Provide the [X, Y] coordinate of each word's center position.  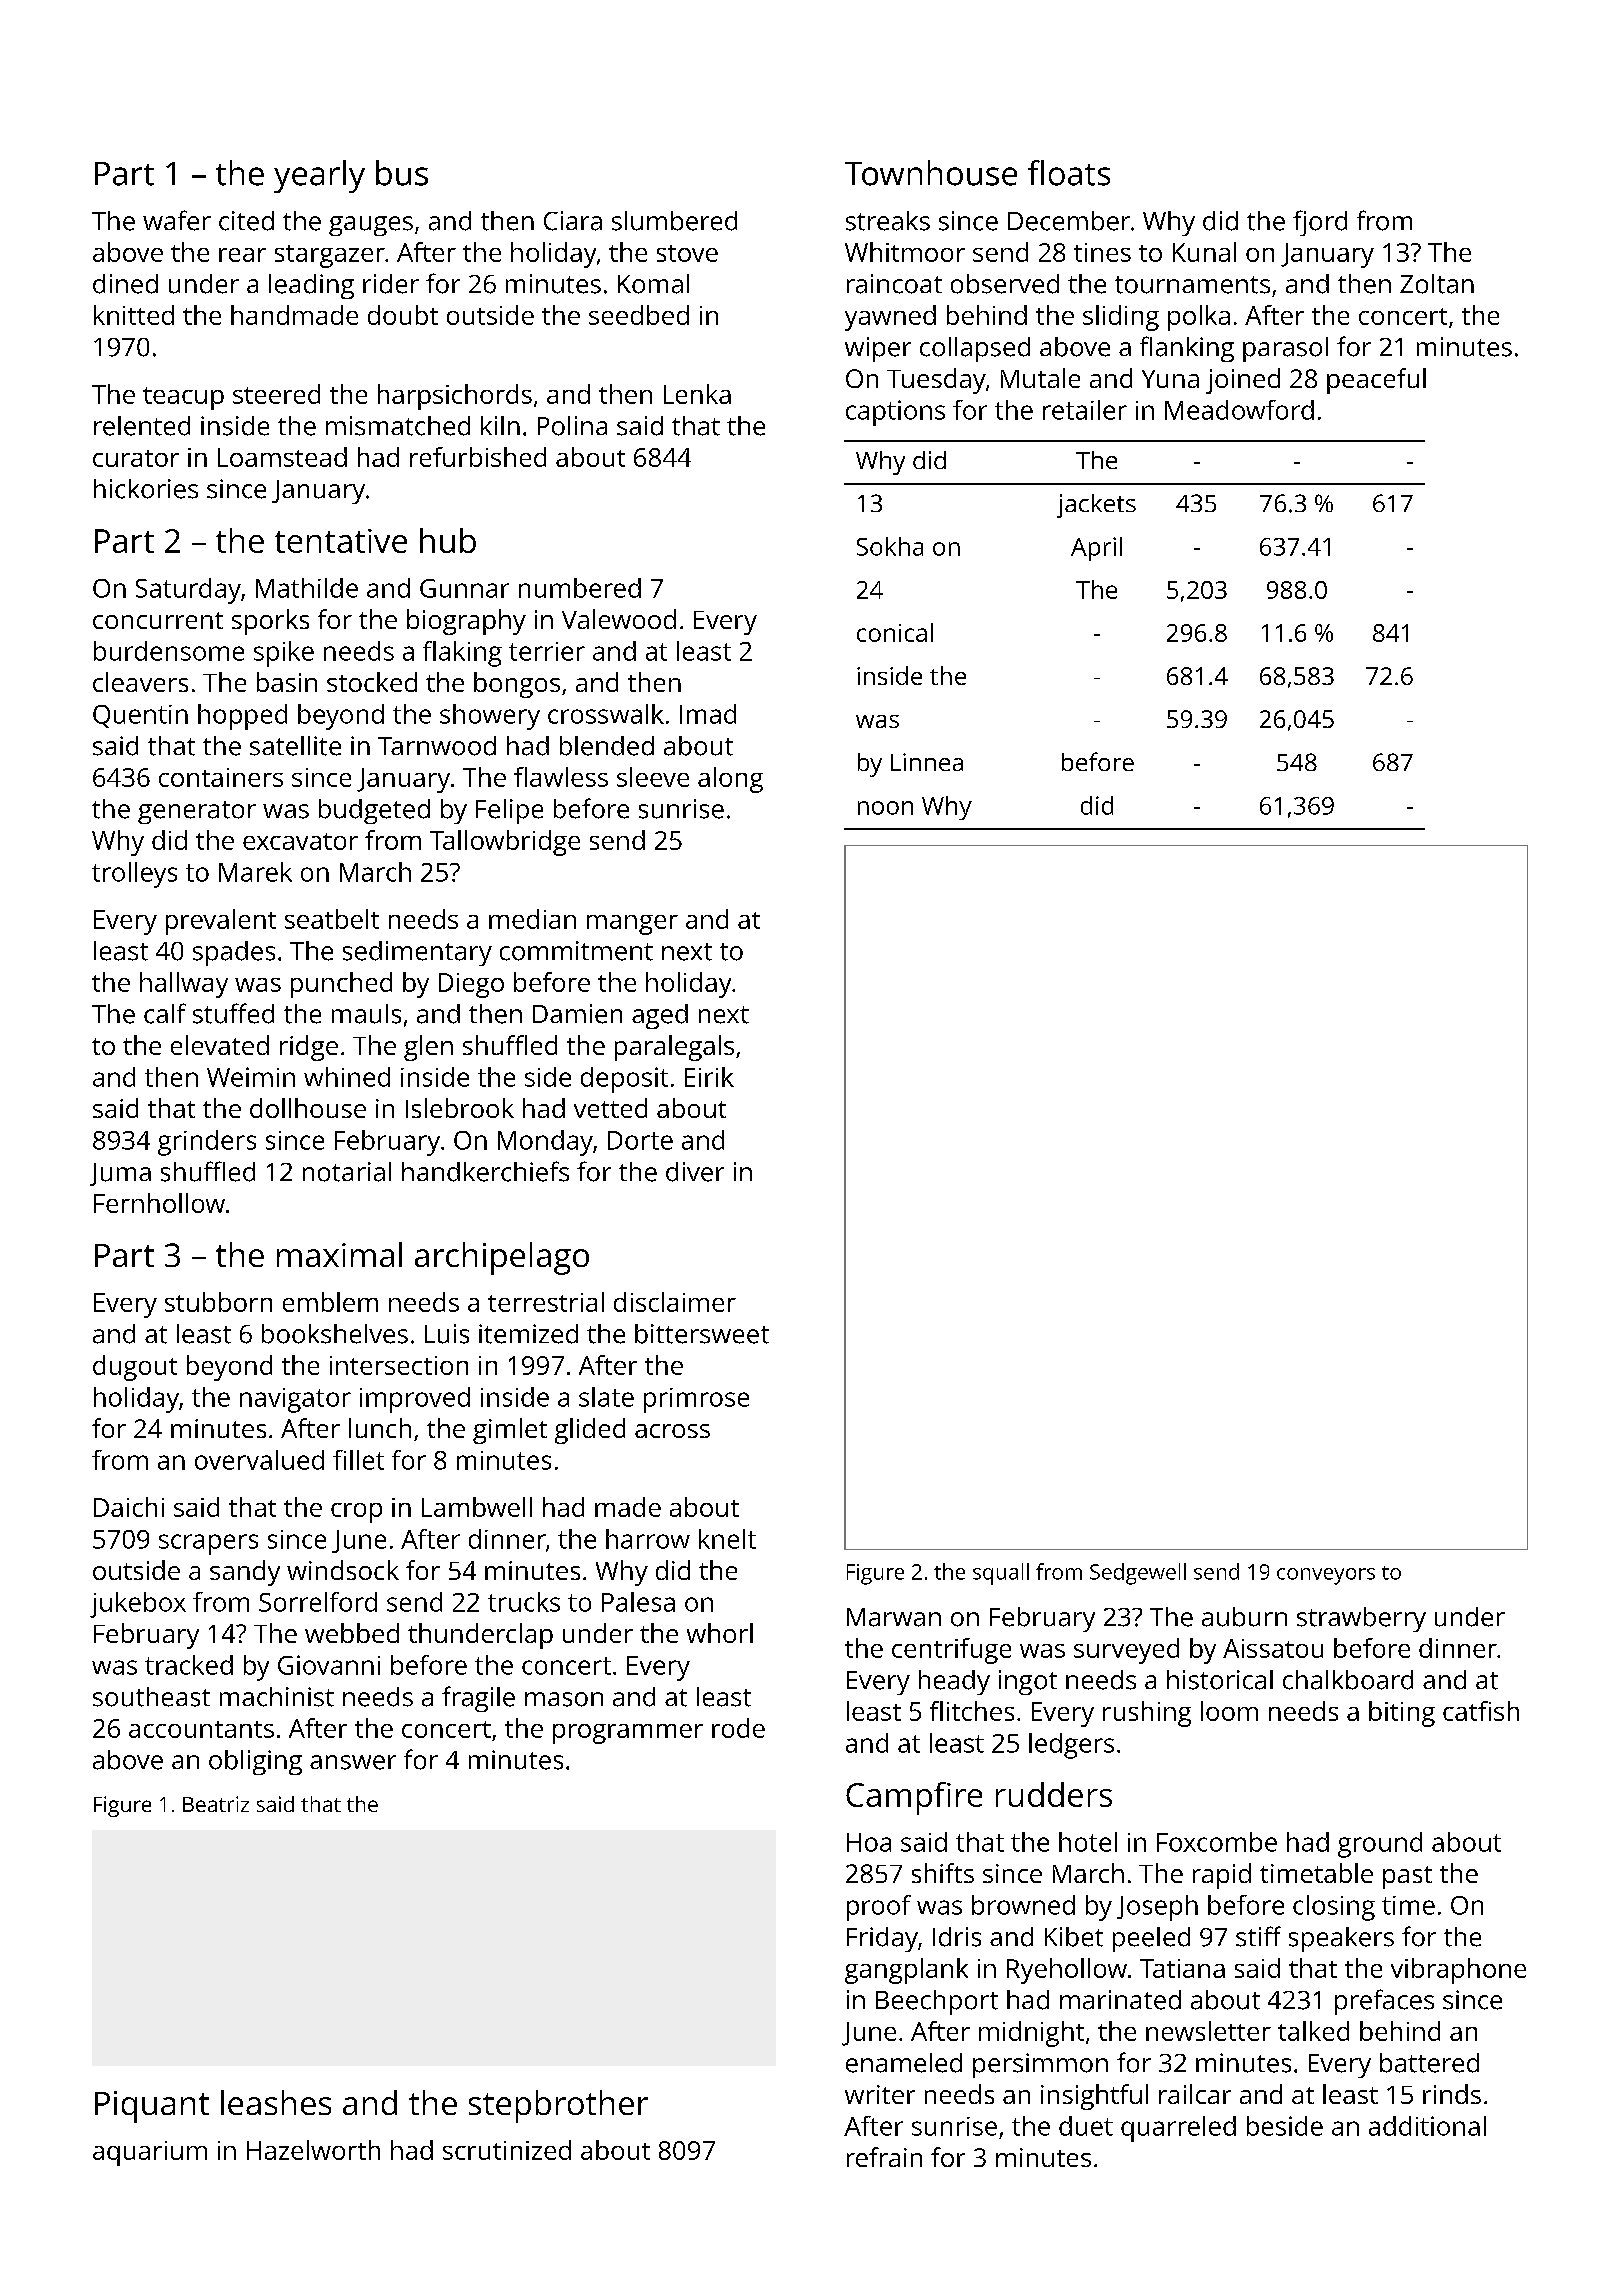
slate [606, 1397]
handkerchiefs [485, 1171]
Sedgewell [1138, 1574]
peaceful [1376, 381]
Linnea [927, 762]
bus [402, 173]
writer [880, 2094]
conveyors [1326, 1576]
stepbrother [558, 2106]
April [1096, 549]
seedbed [639, 315]
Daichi [129, 1507]
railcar [1195, 2094]
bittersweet [702, 1334]
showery [490, 717]
